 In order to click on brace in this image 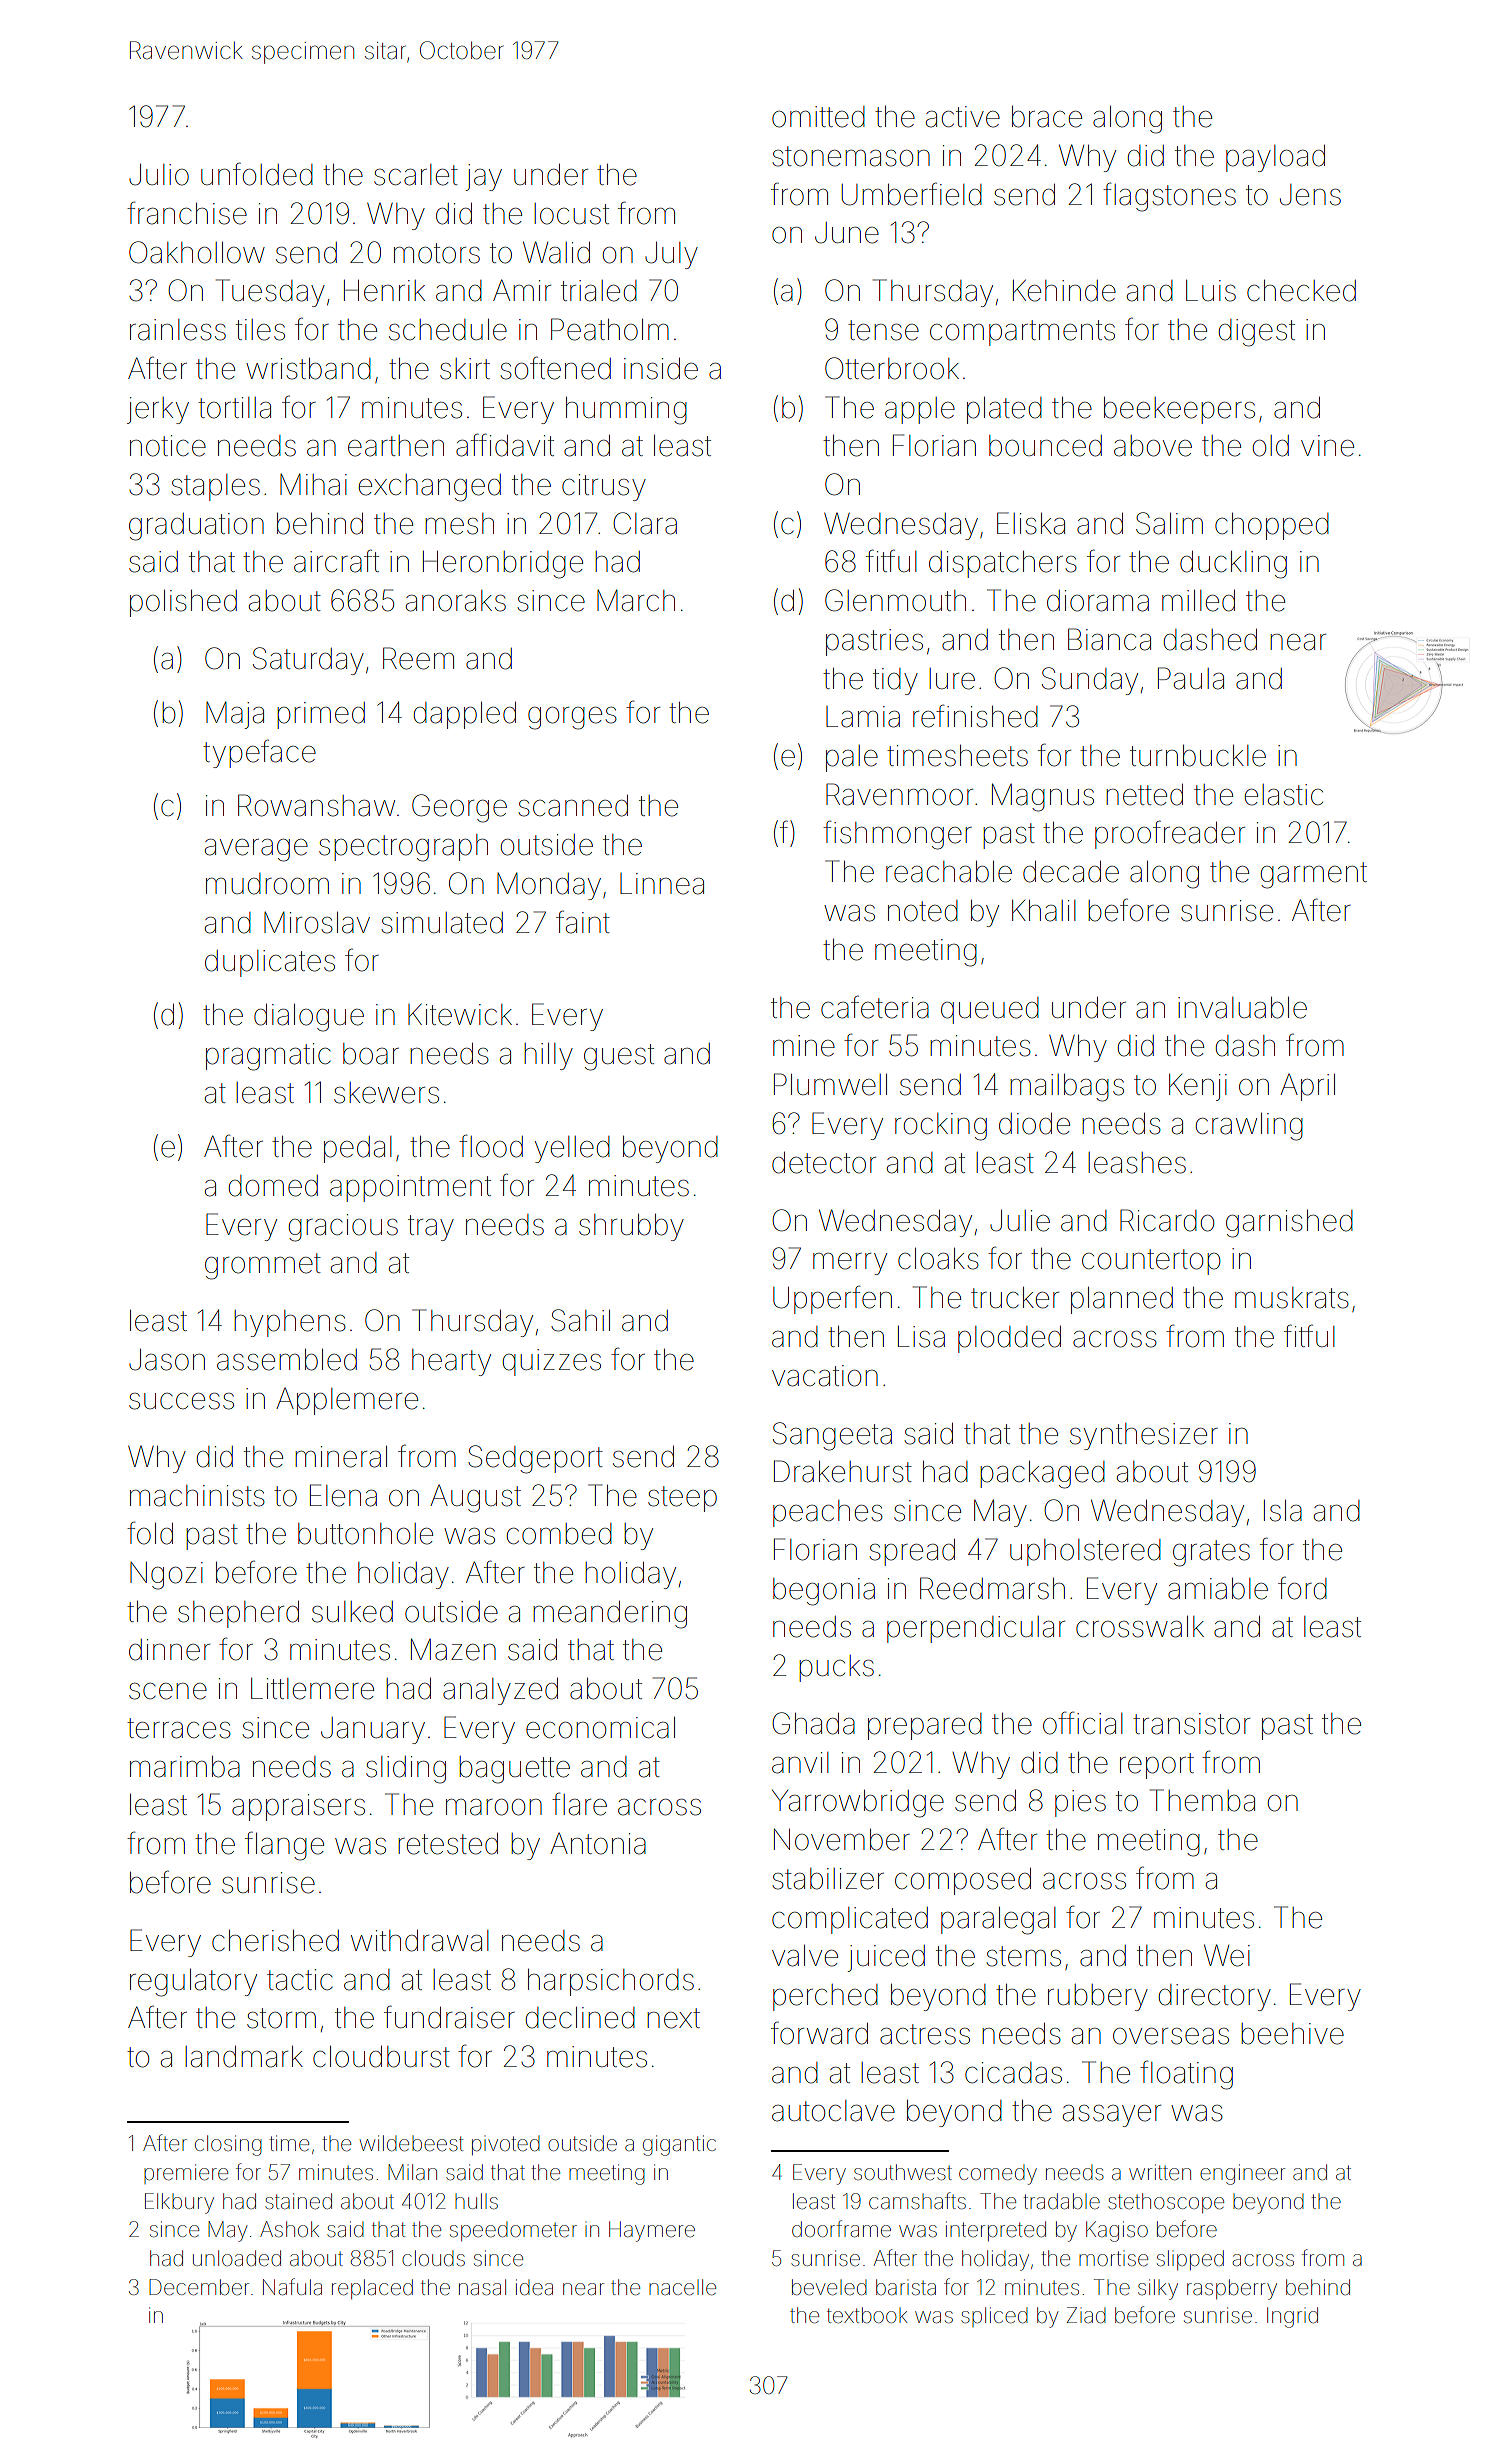, I will do `click(1047, 117)`.
